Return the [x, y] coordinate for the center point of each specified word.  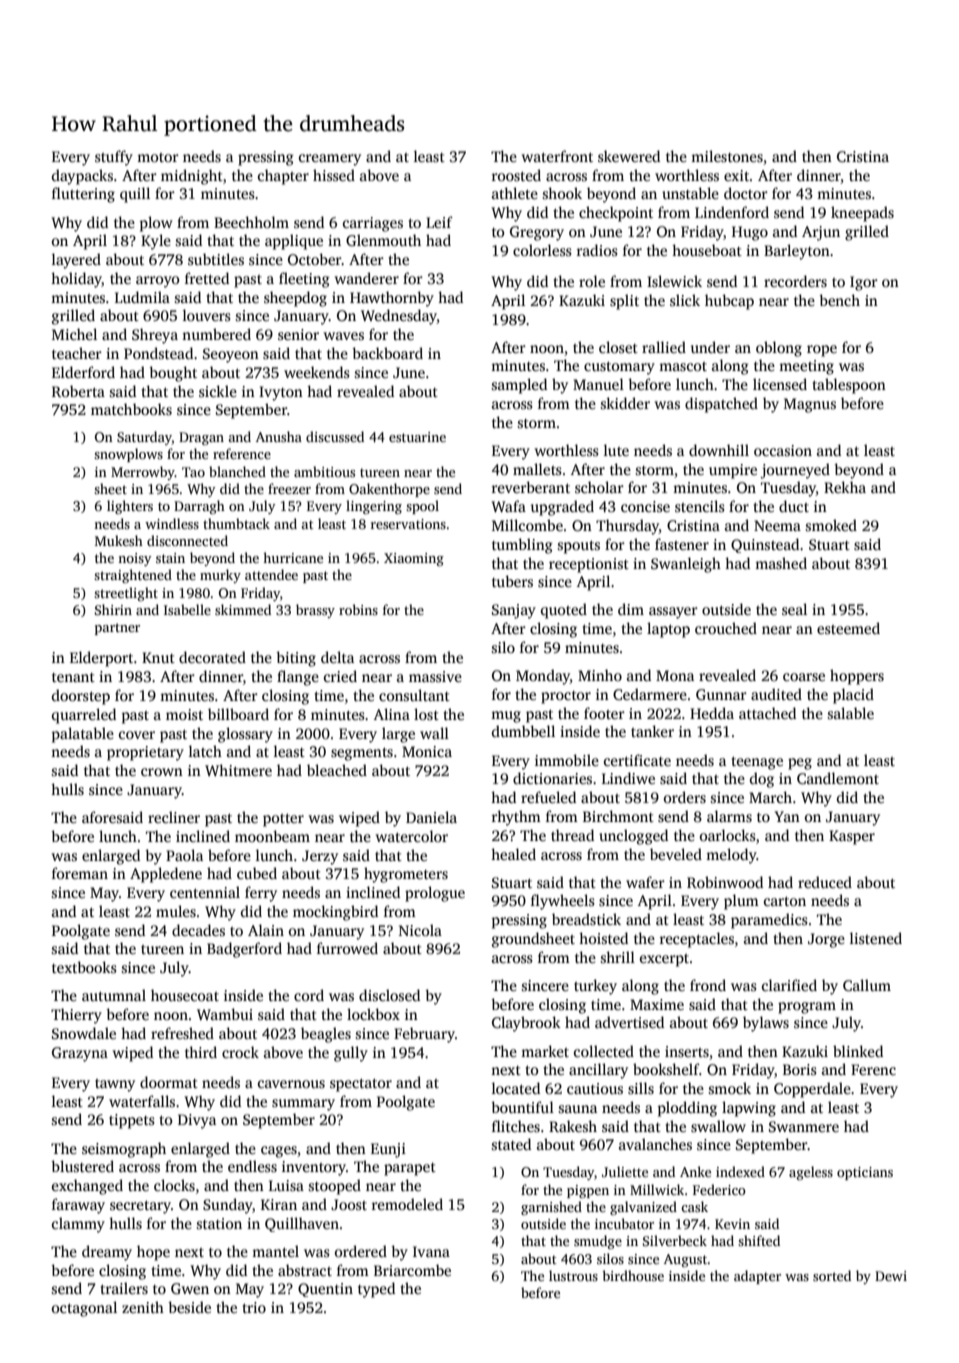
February [424, 1035]
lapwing [749, 1109]
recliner [174, 817]
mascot [683, 366]
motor [158, 157]
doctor [746, 193]
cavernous [291, 1084]
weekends [317, 372]
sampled [519, 386]
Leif [439, 222]
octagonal [84, 1309]
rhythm [516, 818]
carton [785, 901]
